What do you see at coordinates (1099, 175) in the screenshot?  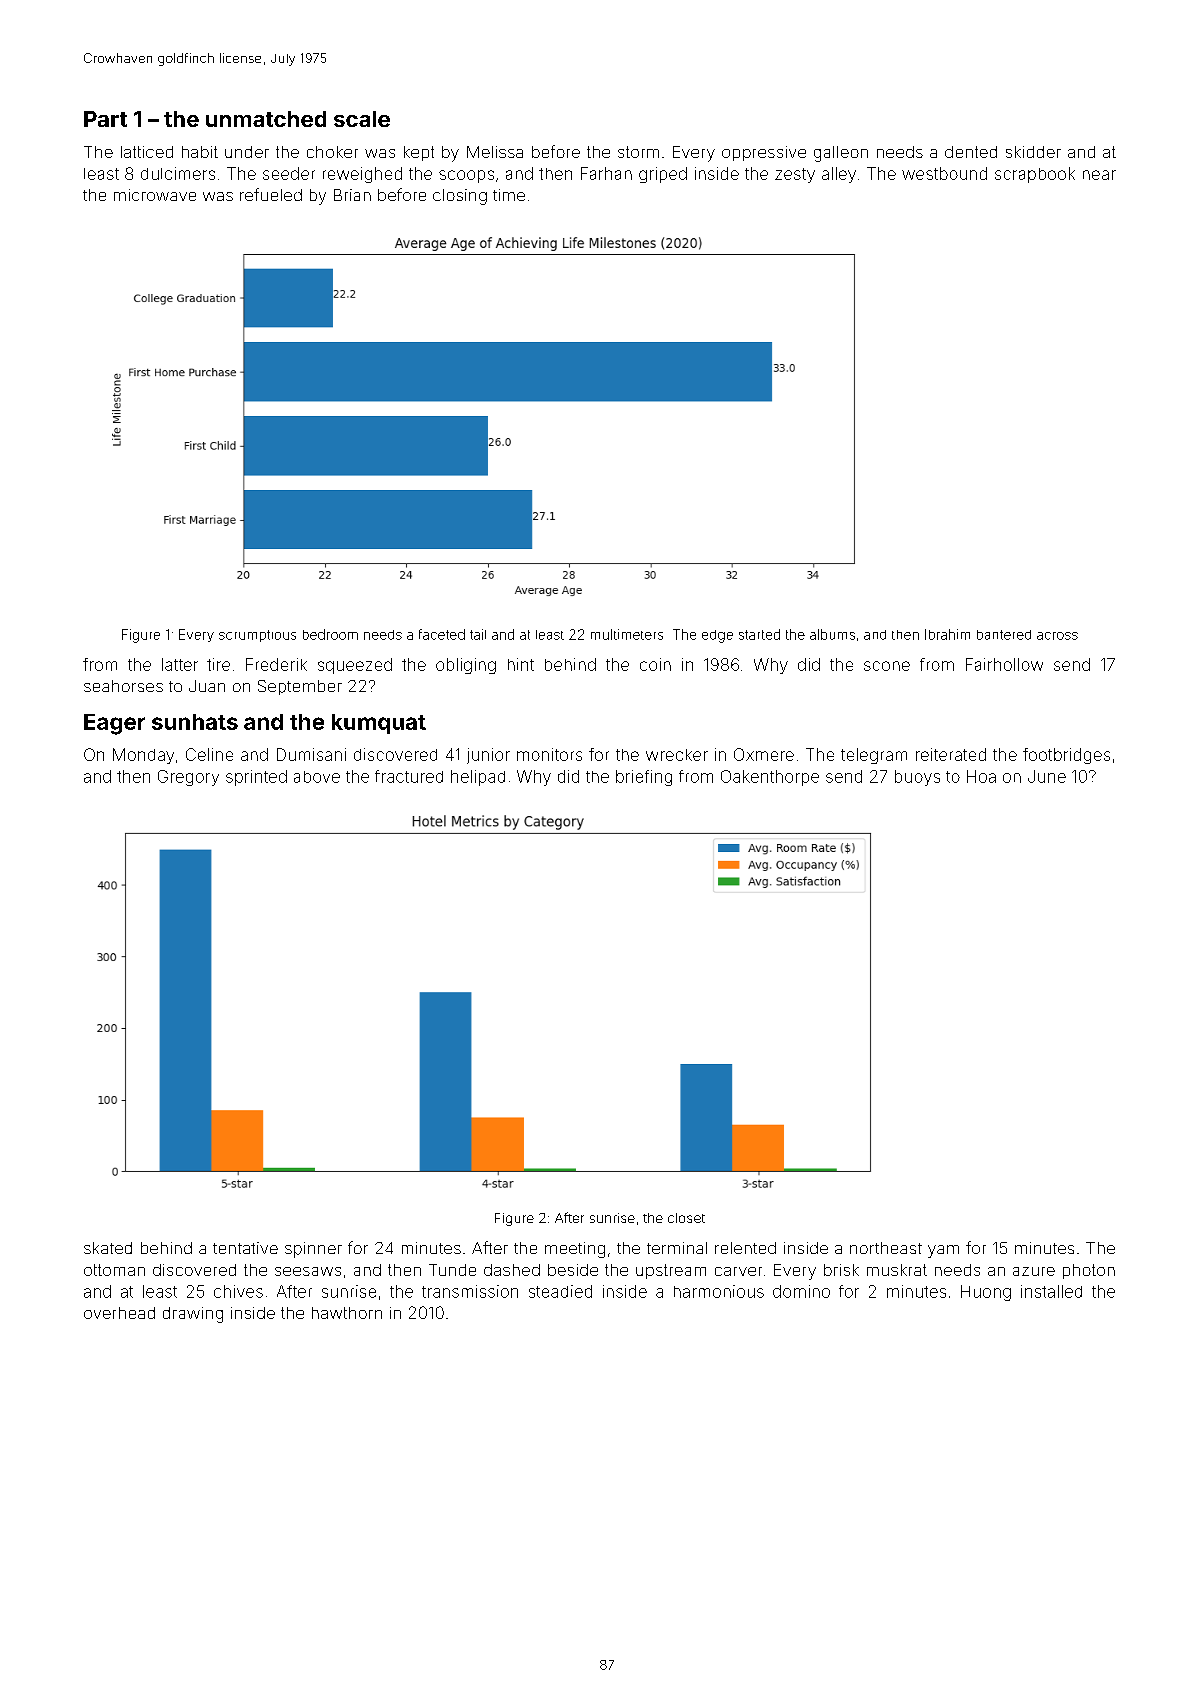 I see `near` at bounding box center [1099, 175].
